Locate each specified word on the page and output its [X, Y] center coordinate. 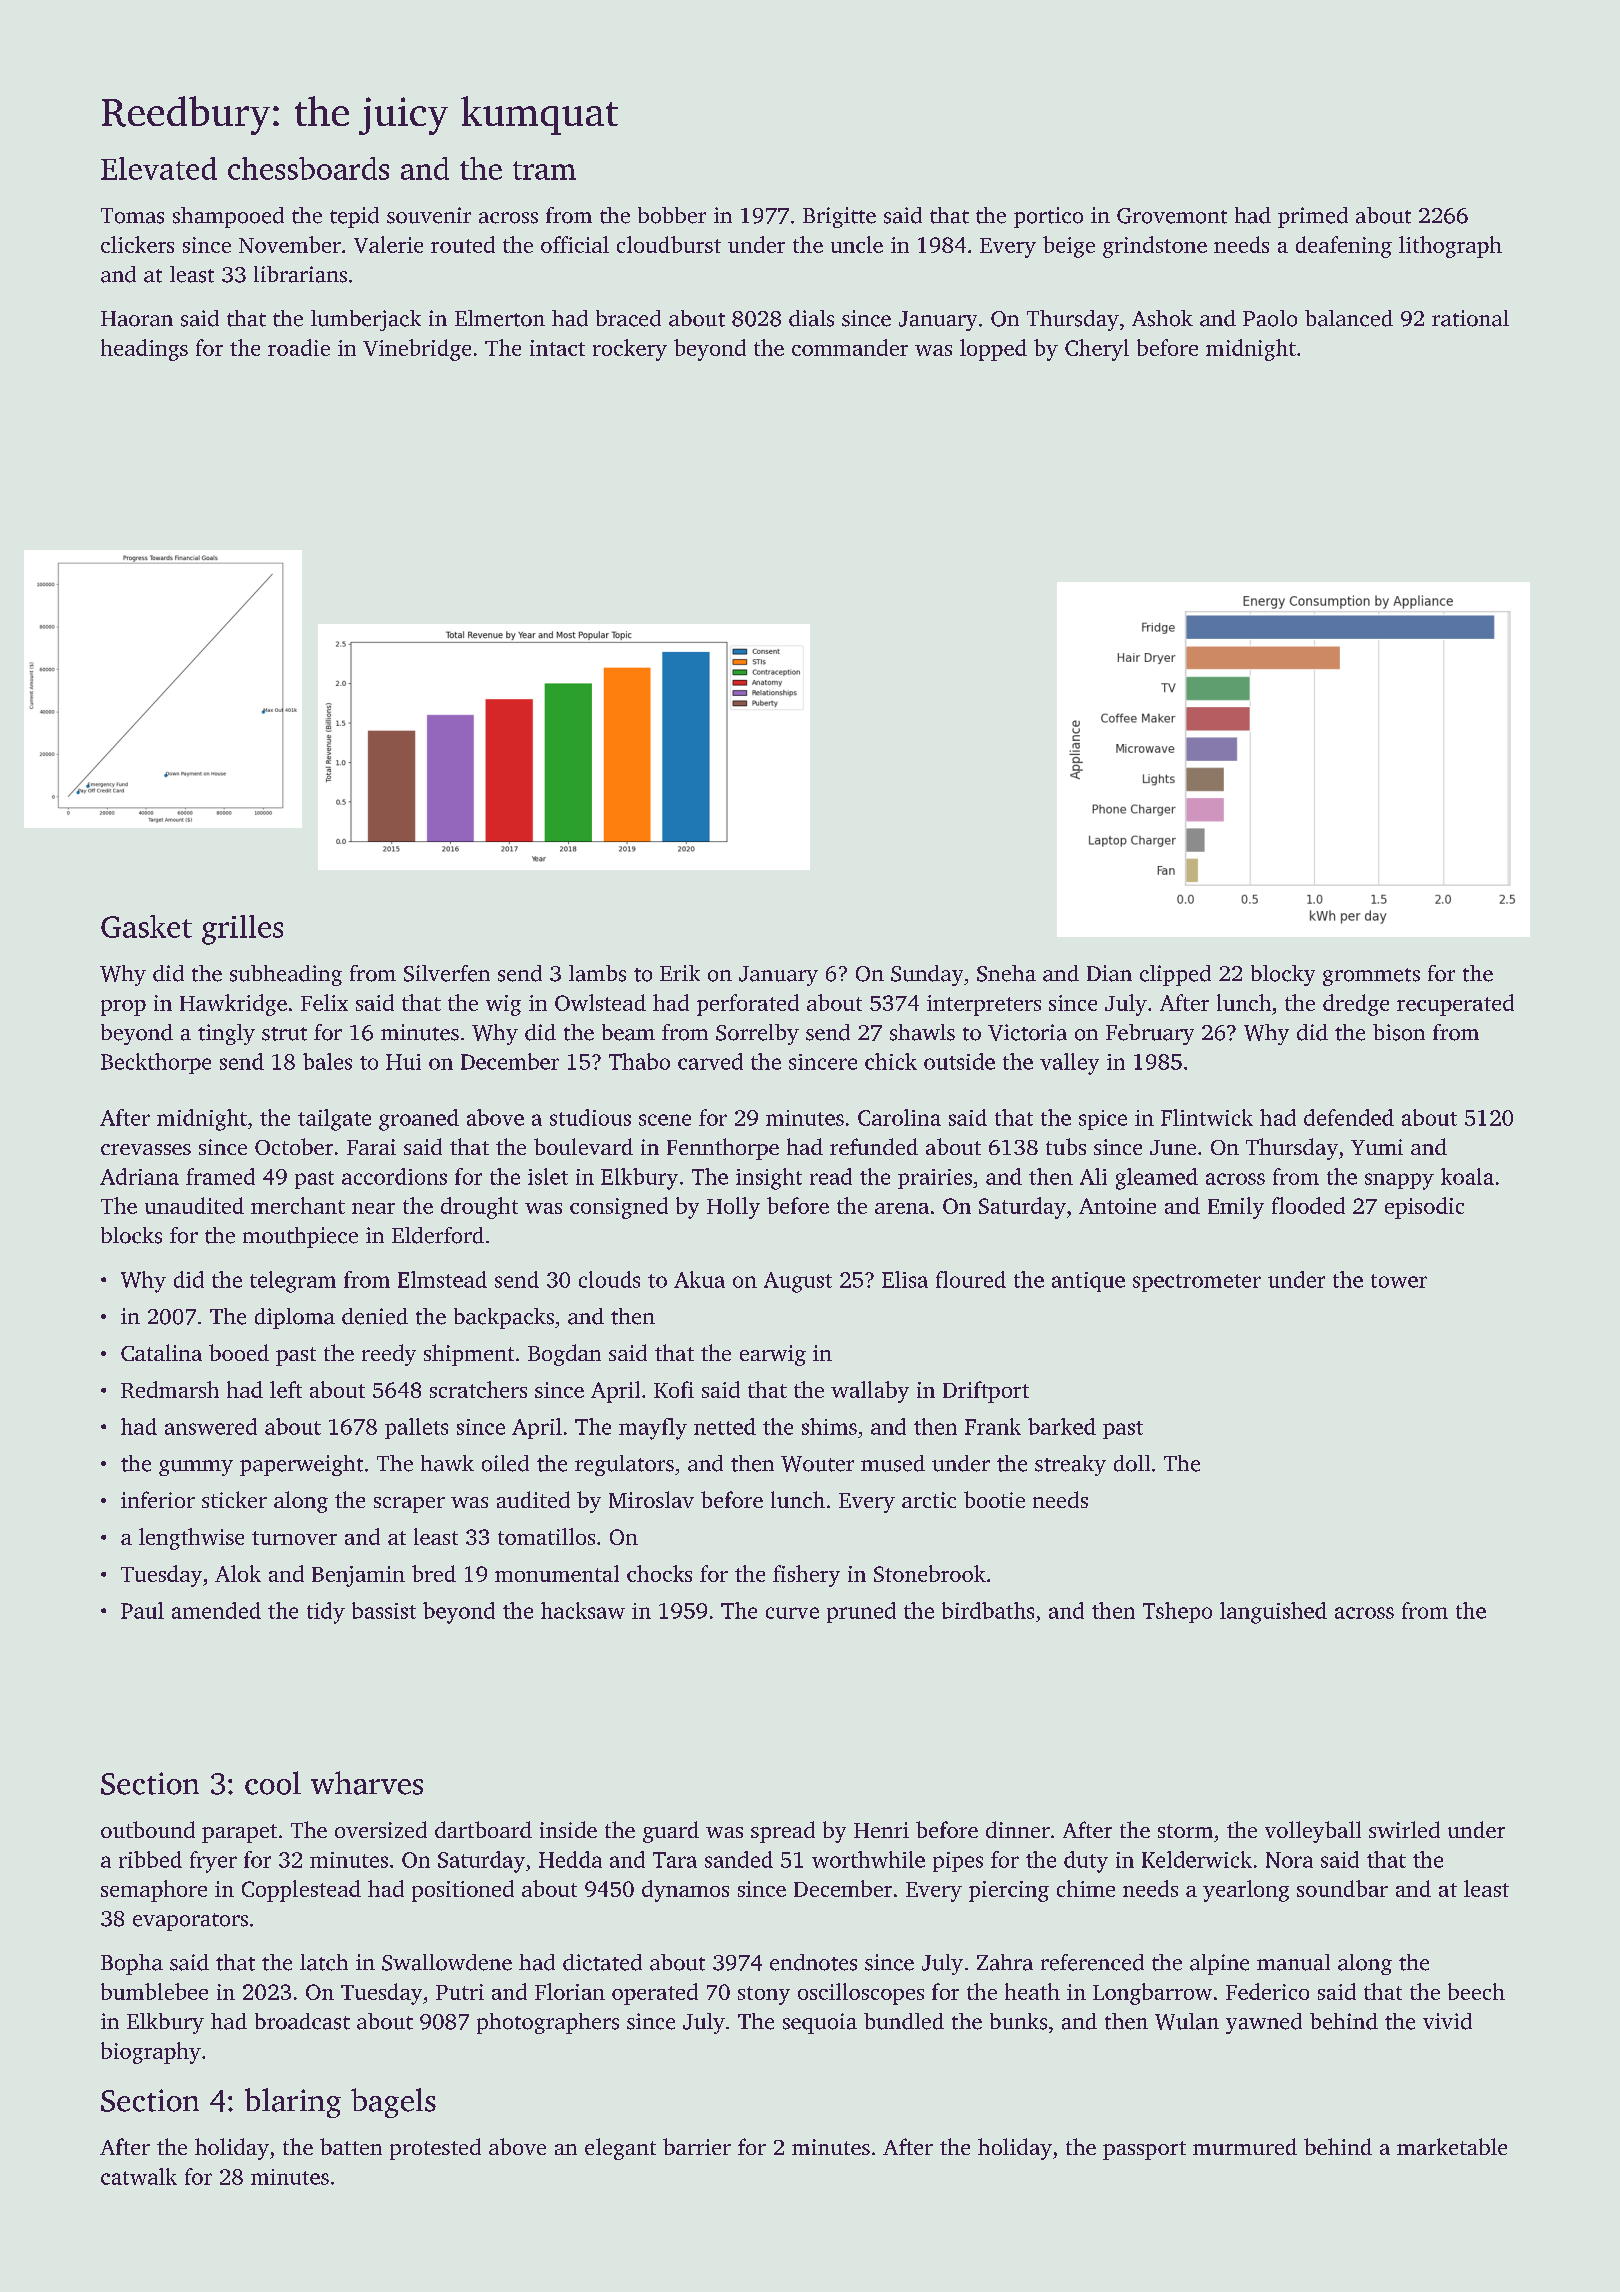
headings [144, 350]
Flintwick [1207, 1117]
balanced [1349, 318]
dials [811, 318]
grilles [242, 930]
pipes [958, 1862]
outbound [148, 1829]
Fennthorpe [723, 1149]
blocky [1283, 975]
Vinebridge [417, 350]
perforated [748, 1005]
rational [1470, 318]
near [373, 1208]
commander [850, 347]
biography [151, 2053]
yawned [1264, 2023]
